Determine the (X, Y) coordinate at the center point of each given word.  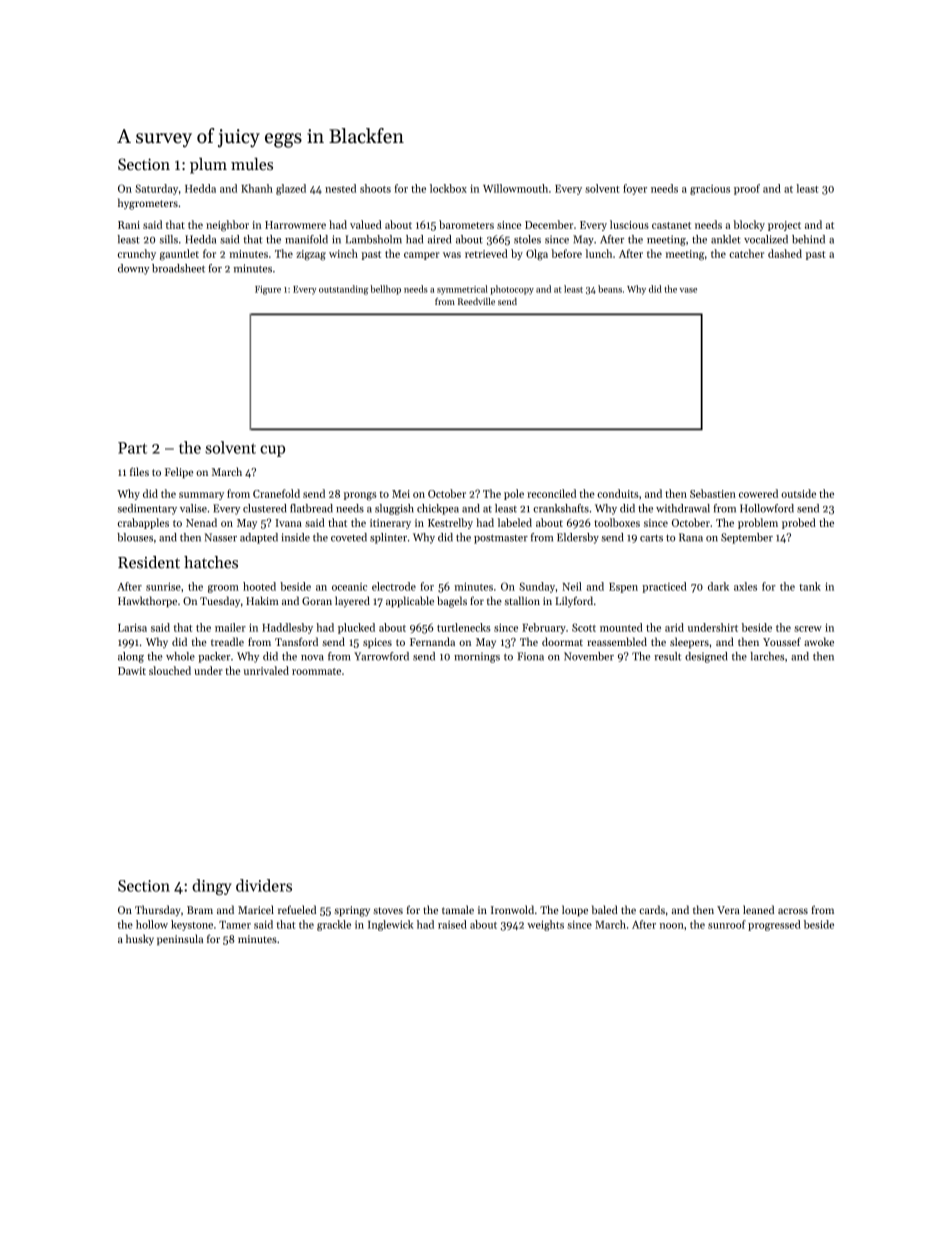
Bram (200, 910)
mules (252, 164)
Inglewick (391, 925)
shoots (375, 188)
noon (672, 926)
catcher (746, 253)
